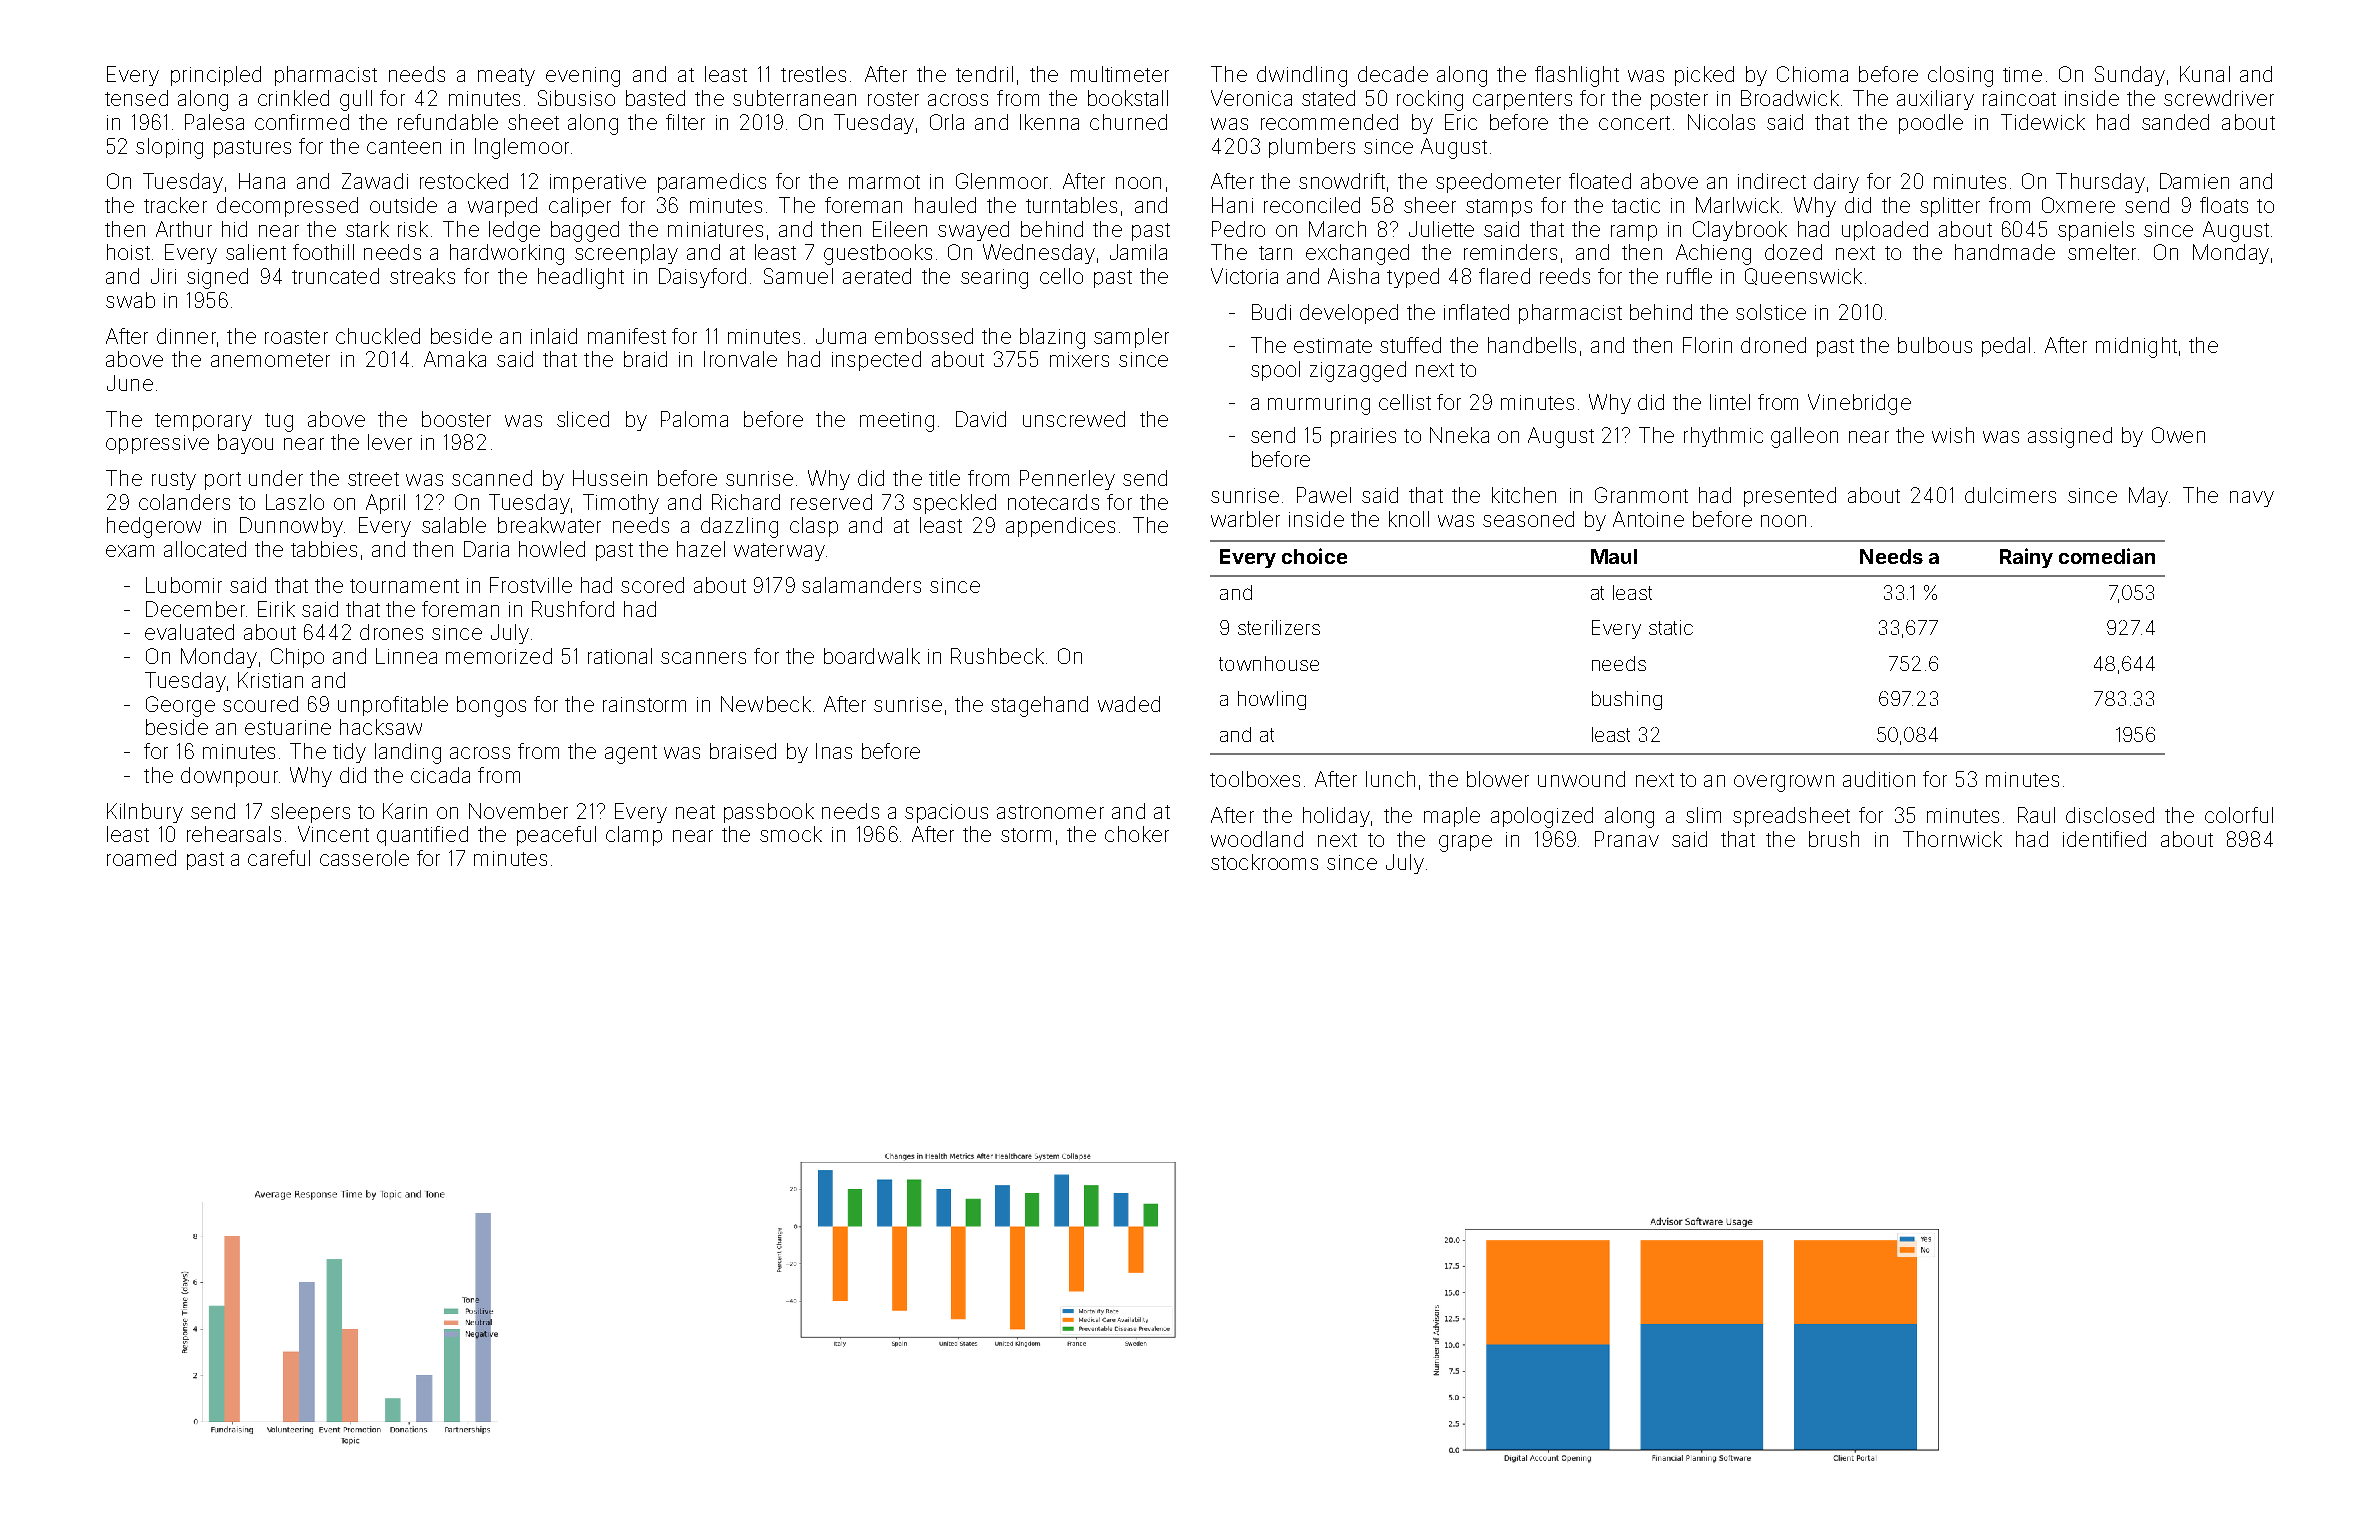  I want to click on picked, so click(1704, 76).
